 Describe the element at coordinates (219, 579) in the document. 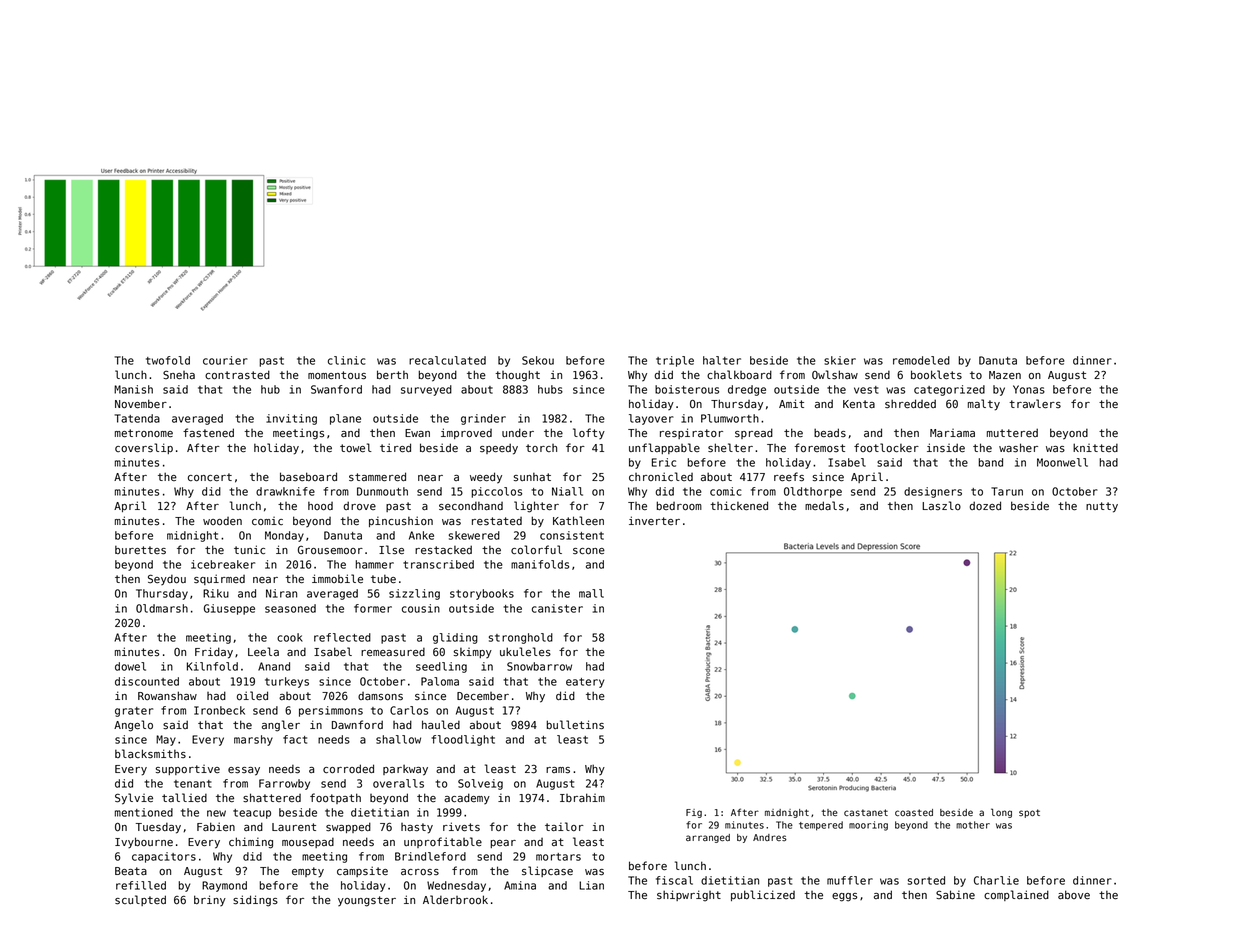

I see `squirmed` at that location.
